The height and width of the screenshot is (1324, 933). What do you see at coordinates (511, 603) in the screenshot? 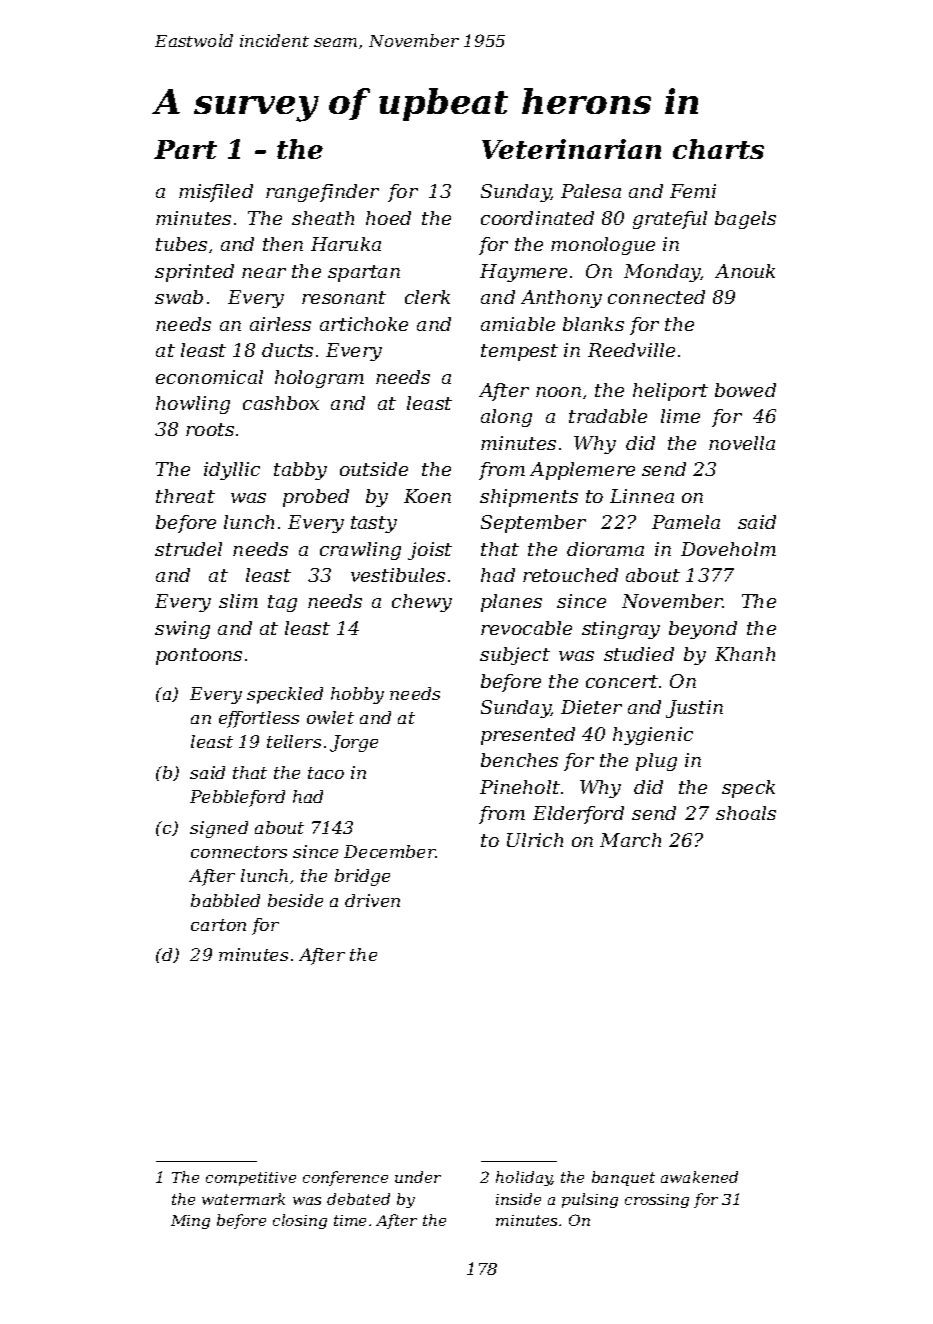
I see `planes` at bounding box center [511, 603].
